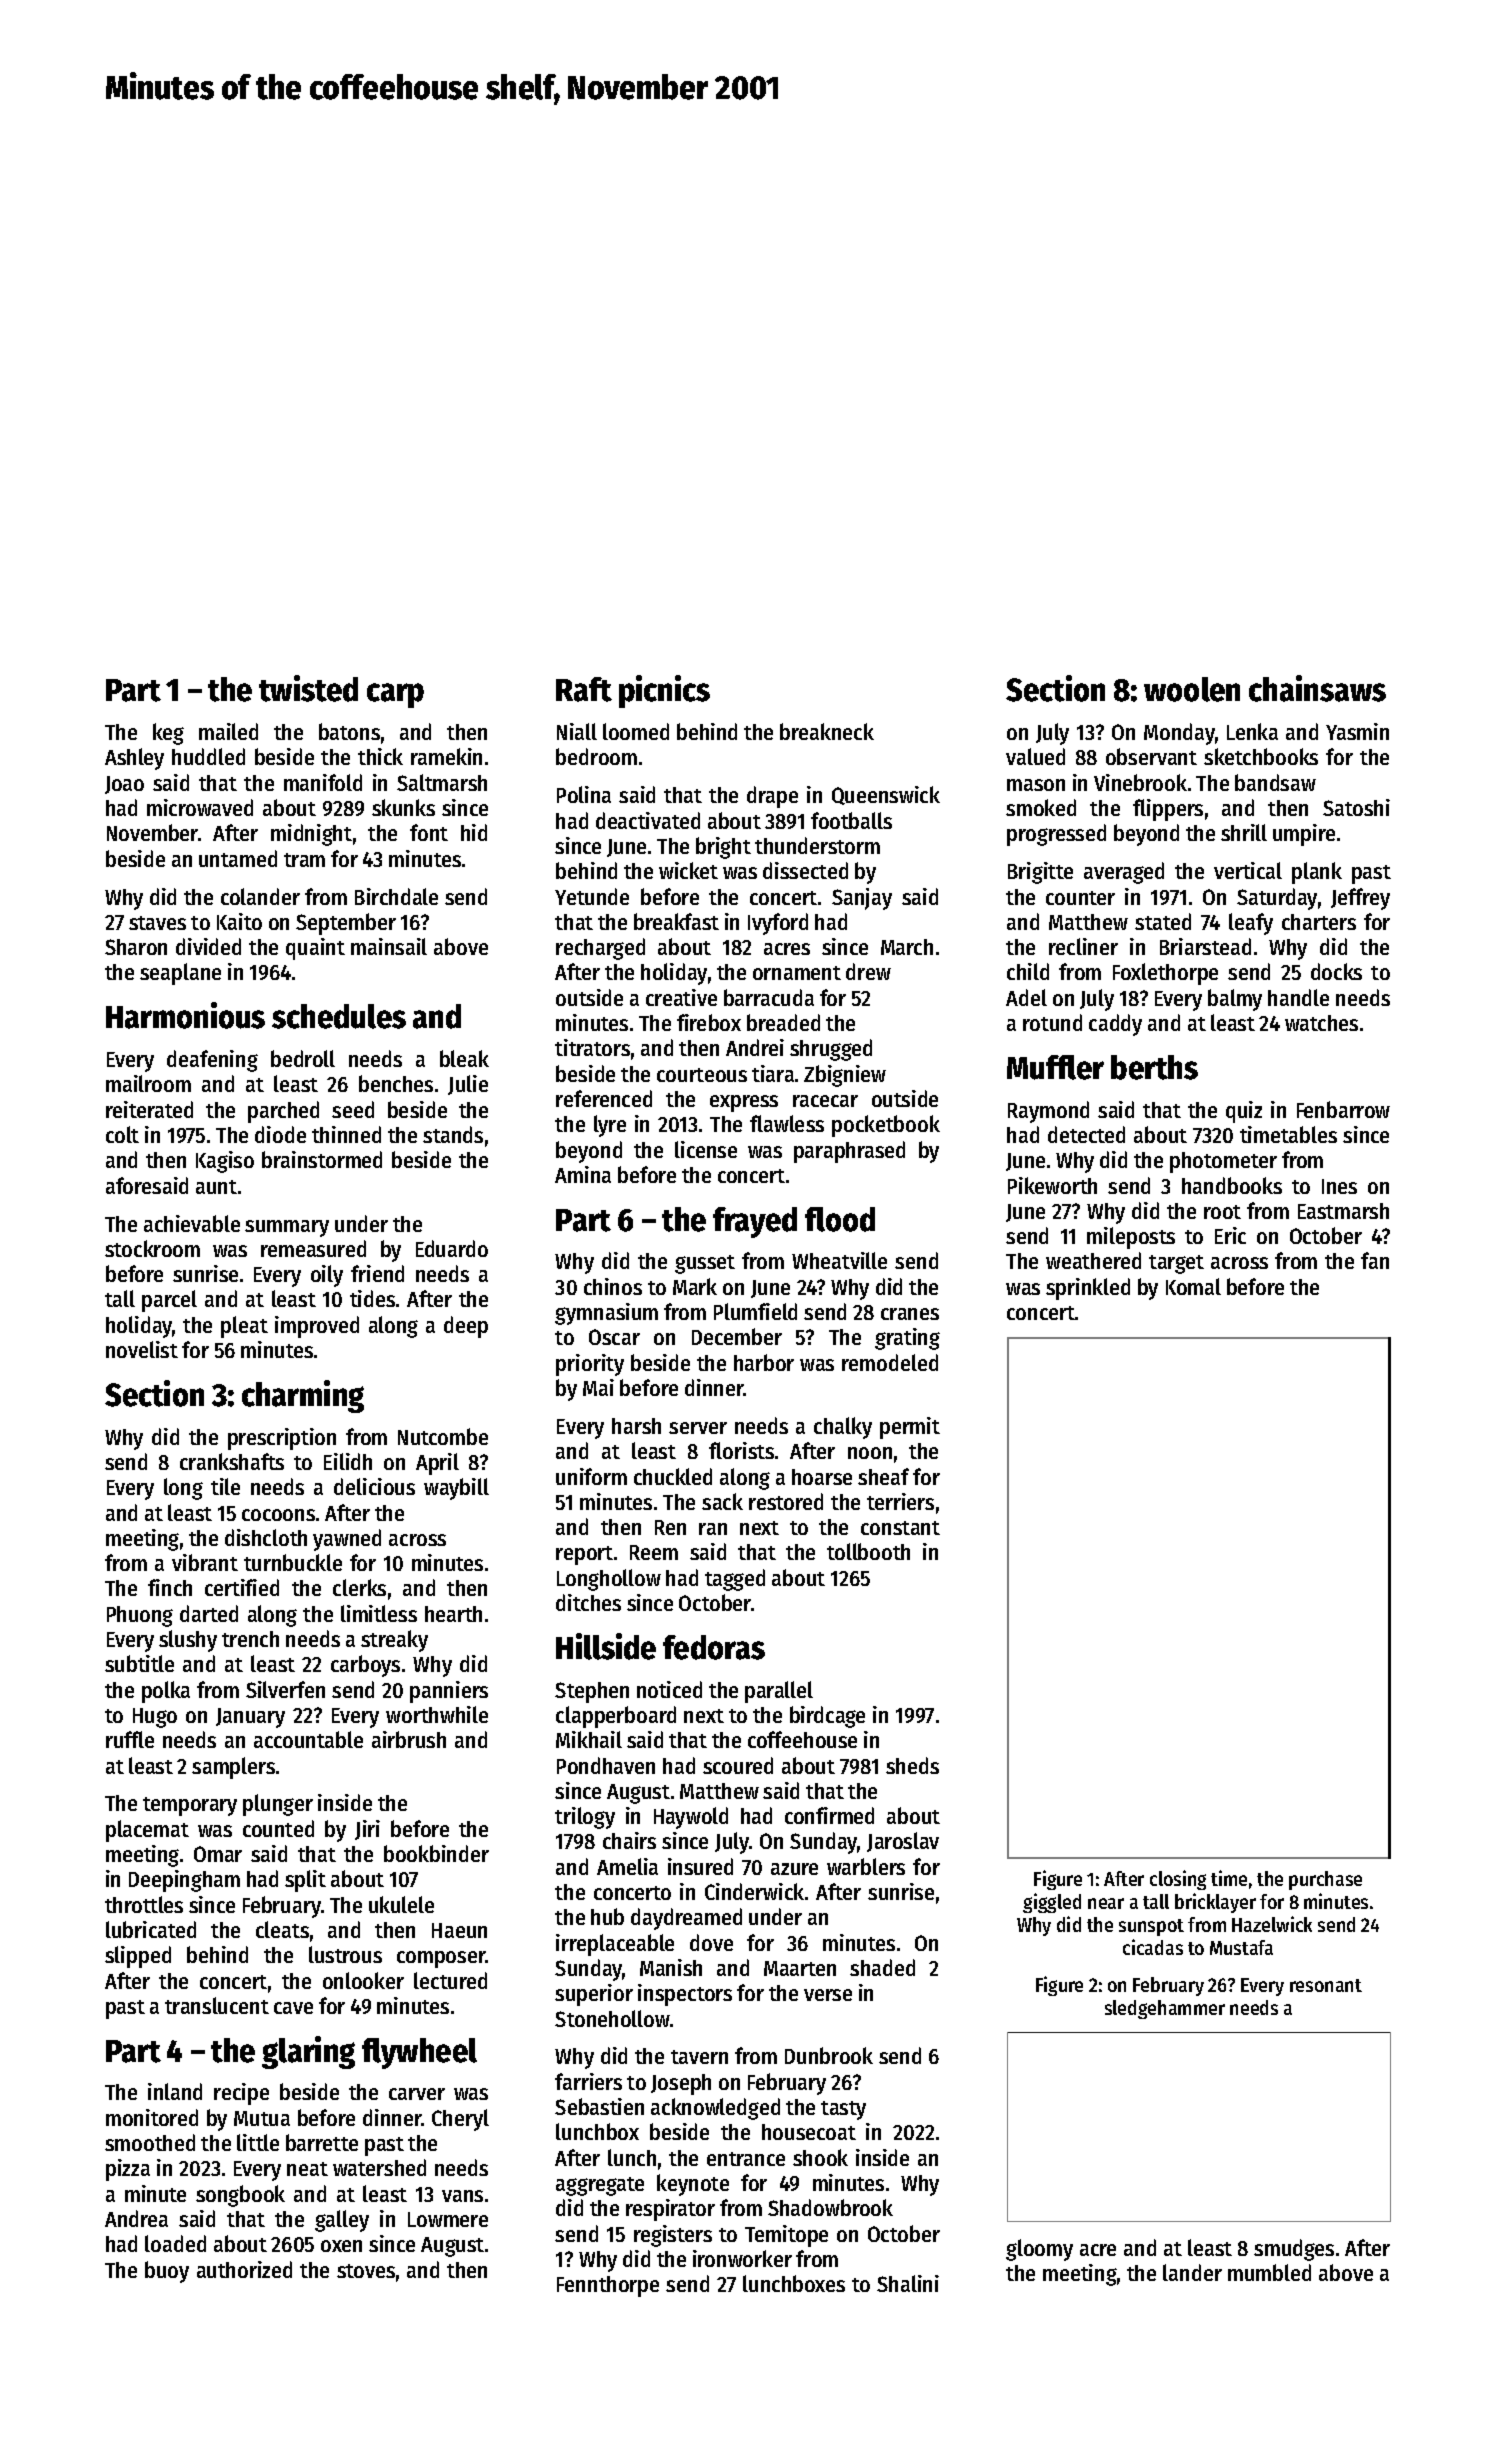  I want to click on novelist, so click(142, 1349).
